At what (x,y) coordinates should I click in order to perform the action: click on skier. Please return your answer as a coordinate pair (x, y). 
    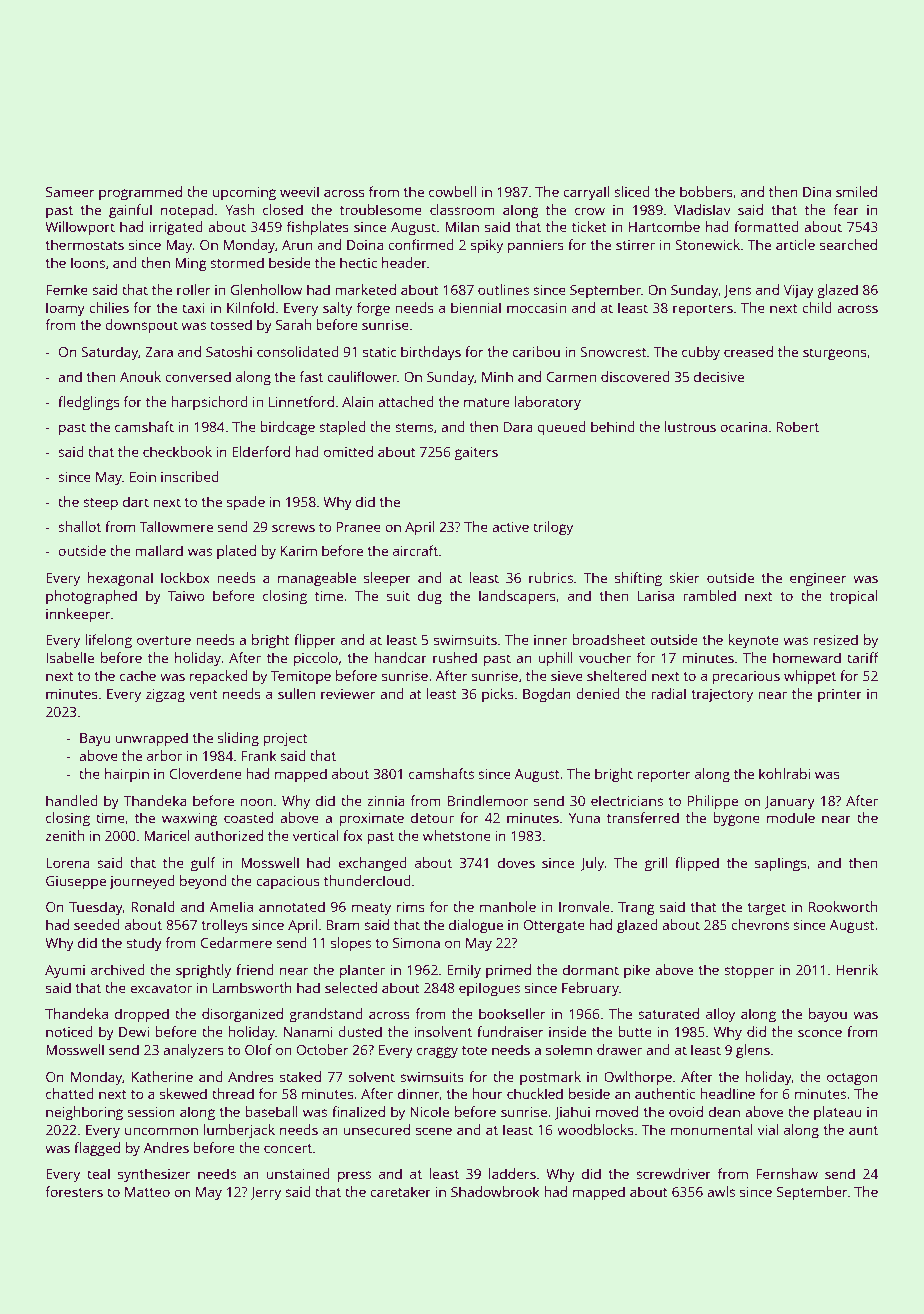
    Looking at the image, I should click on (684, 577).
